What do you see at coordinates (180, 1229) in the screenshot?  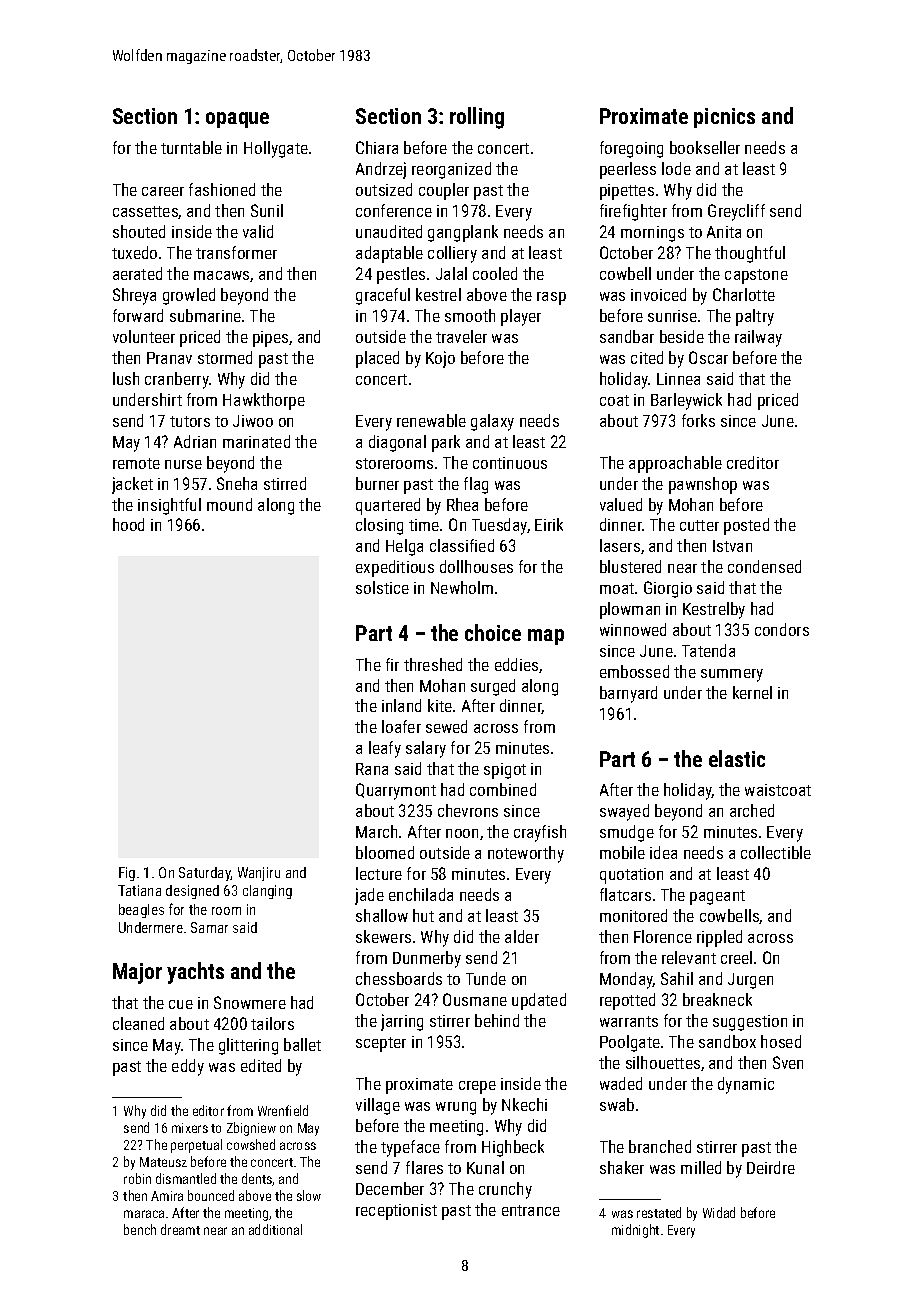 I see `dreamt` at bounding box center [180, 1229].
